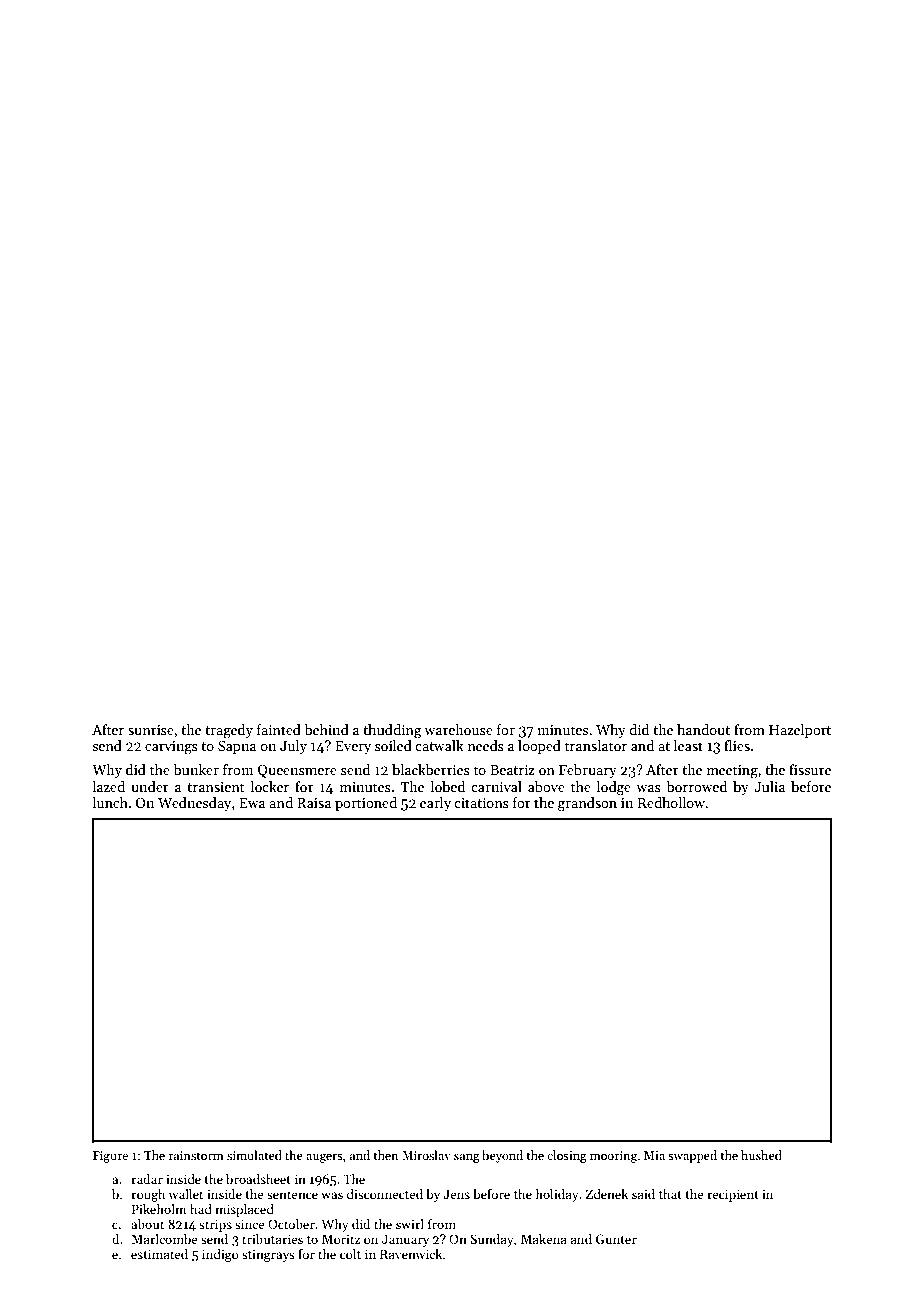 Image resolution: width=924 pixels, height=1308 pixels. Describe the element at coordinates (703, 729) in the screenshot. I see `handout` at that location.
